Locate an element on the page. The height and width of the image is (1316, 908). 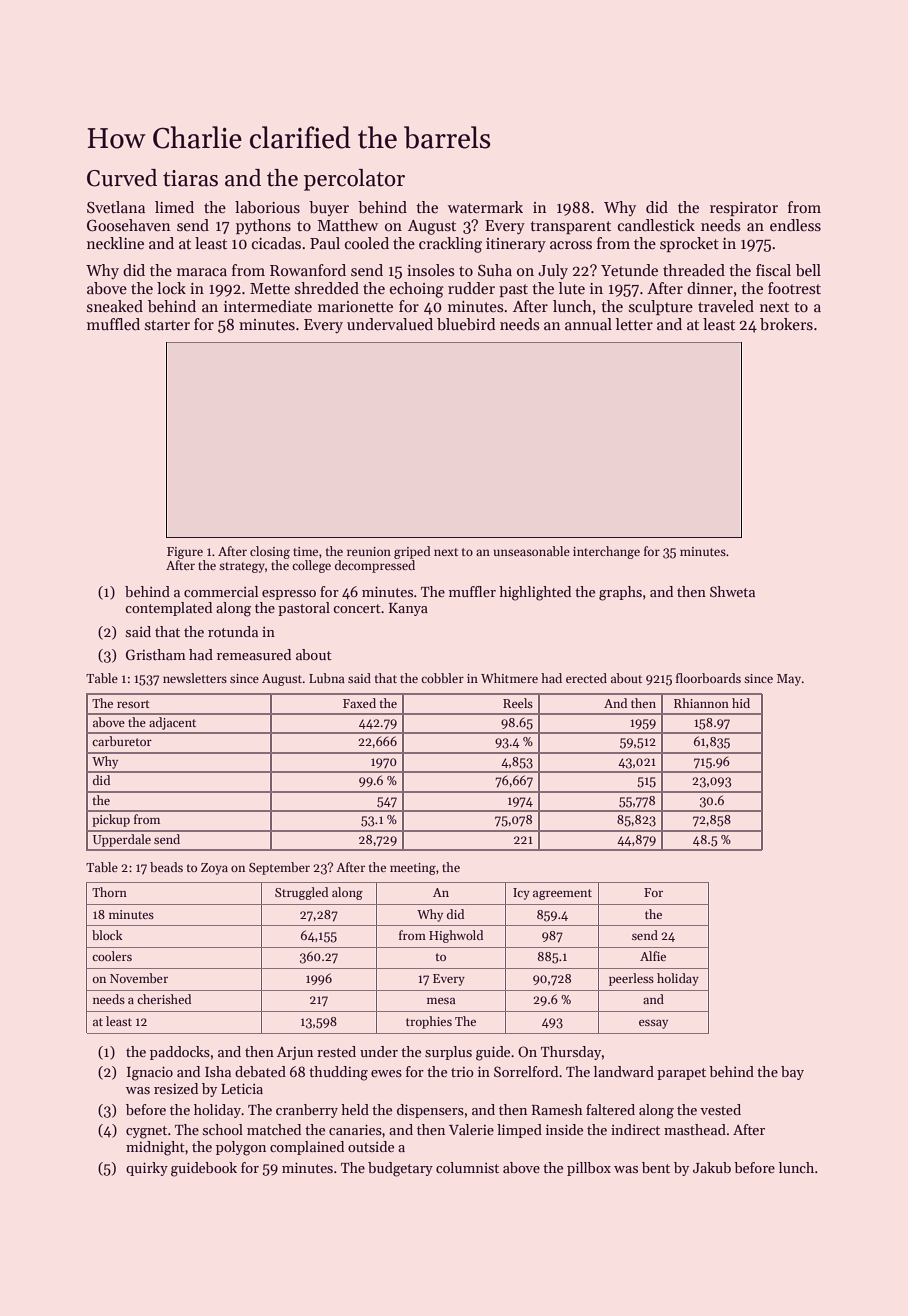
interchange is located at coordinates (606, 552).
